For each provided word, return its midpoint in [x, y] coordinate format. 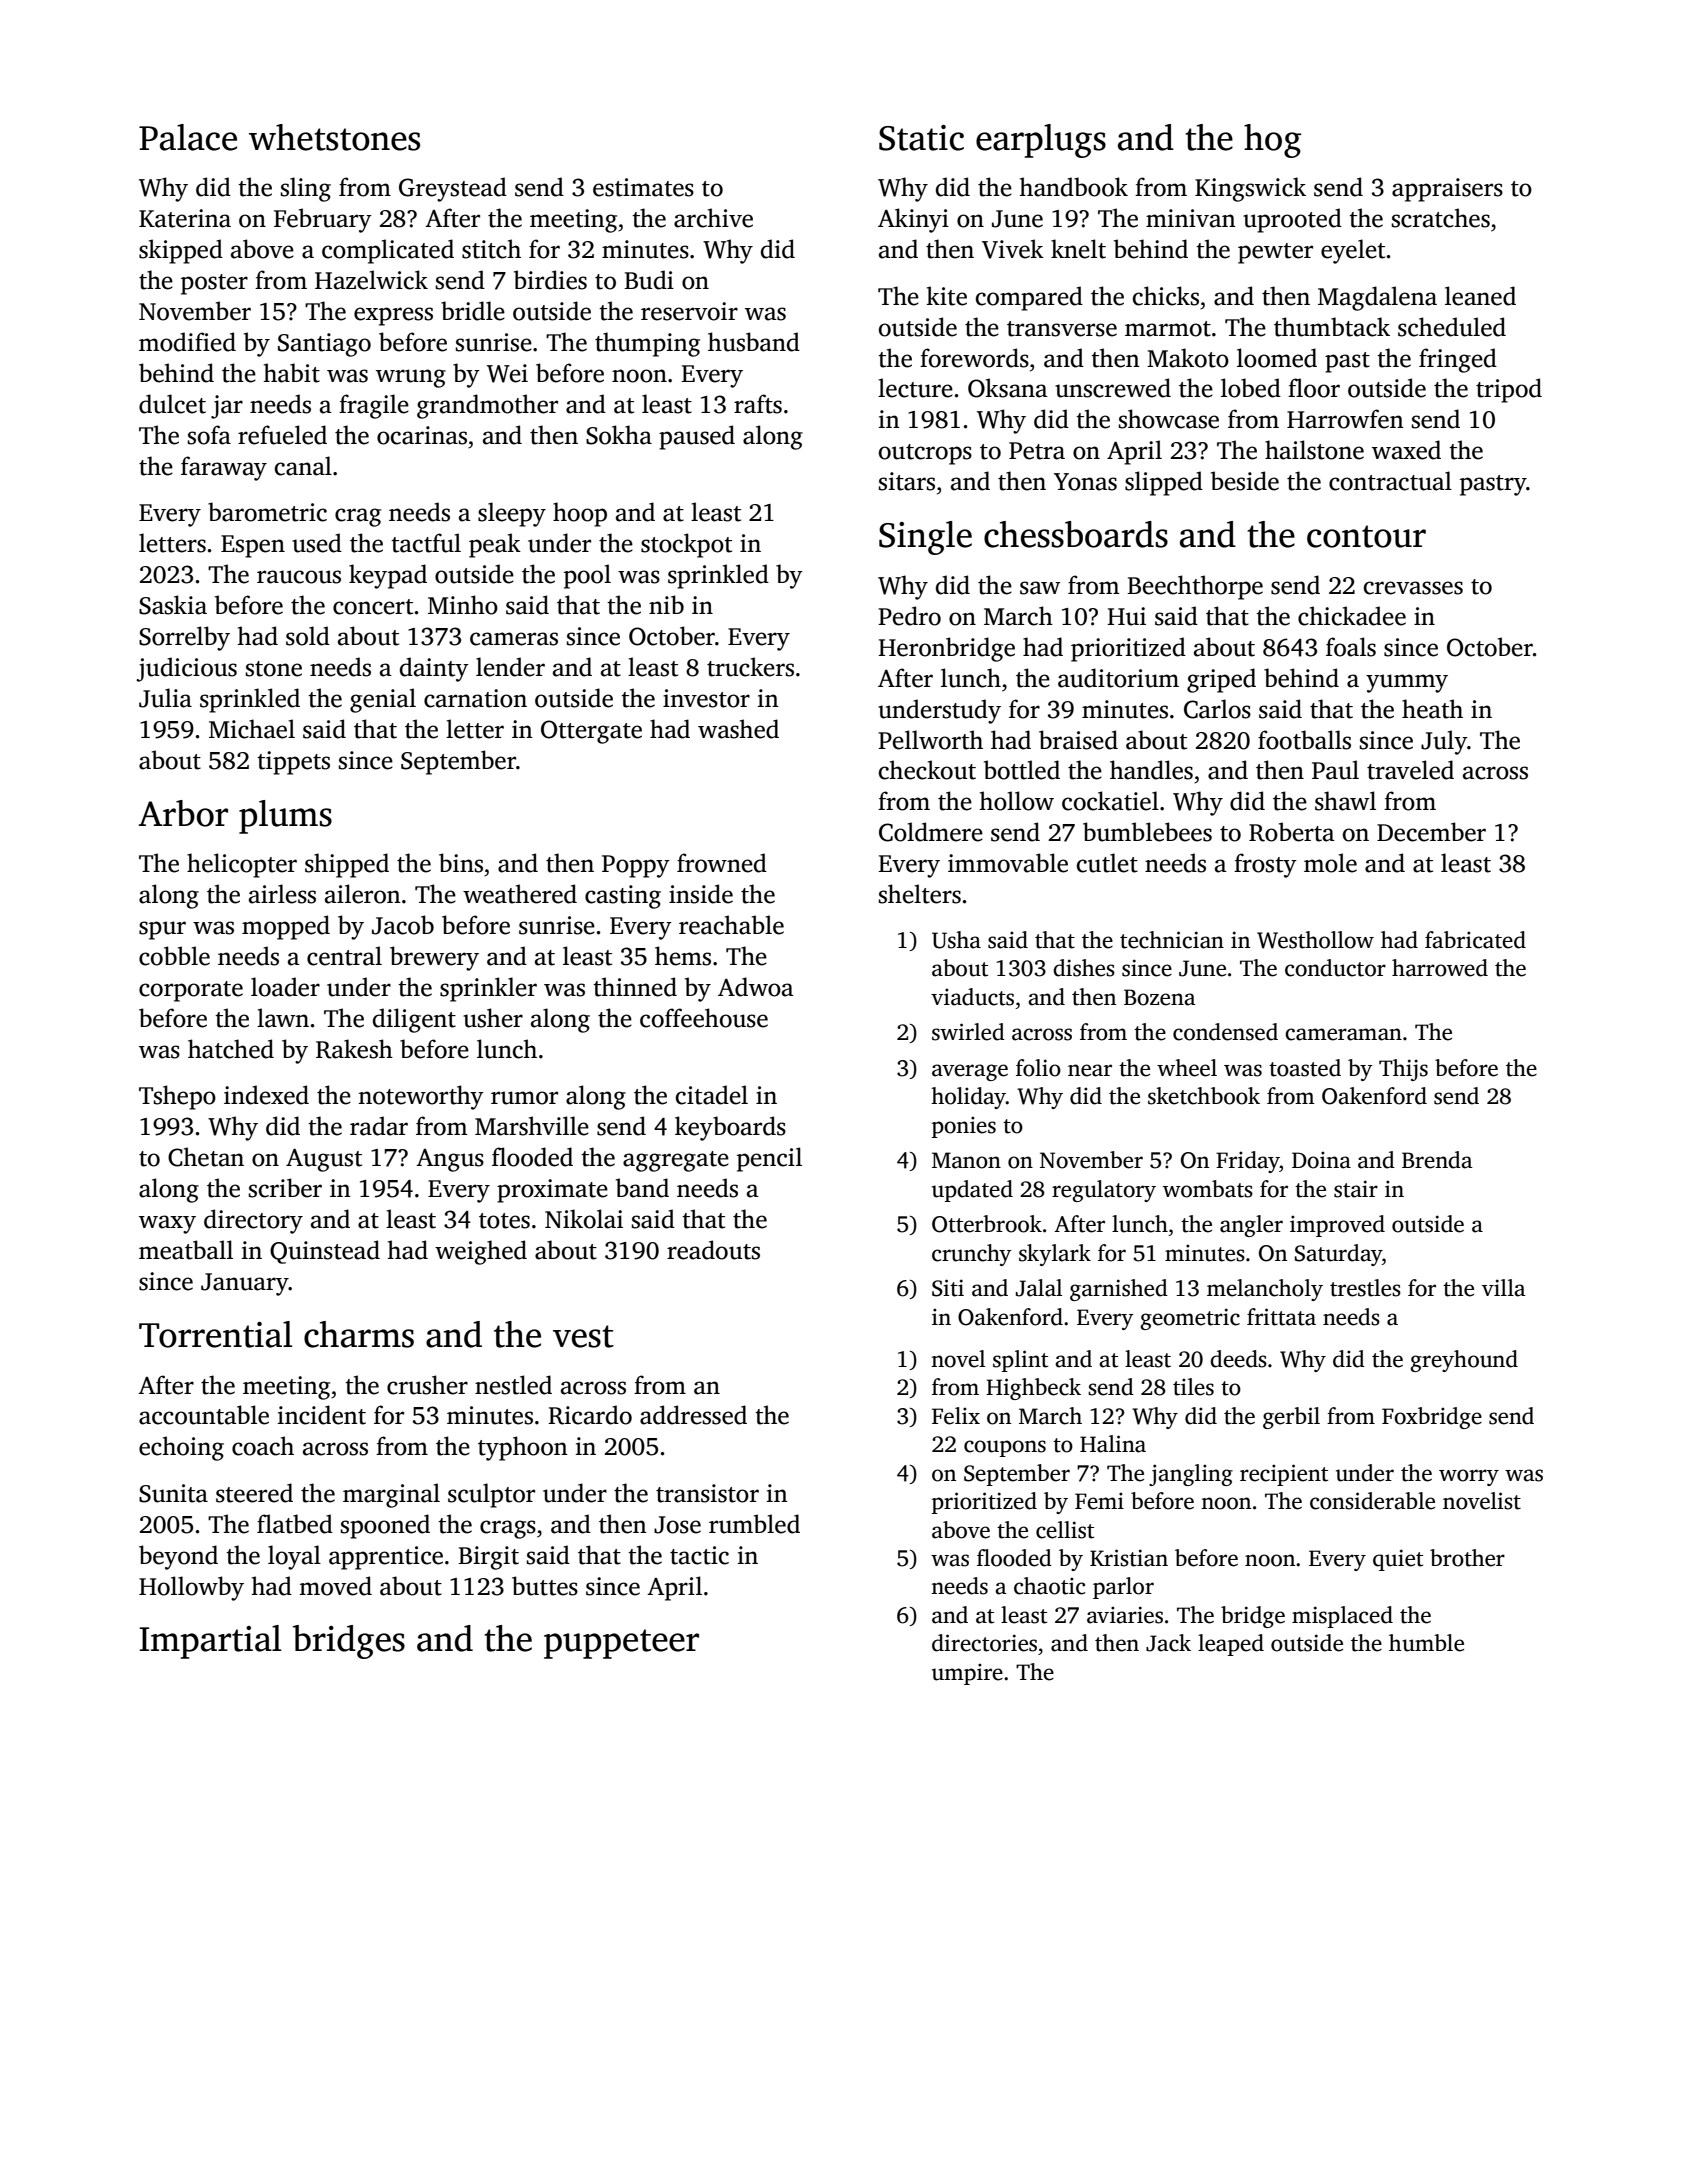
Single [925, 538]
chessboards [1076, 534]
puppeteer [621, 1644]
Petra [1037, 451]
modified [187, 342]
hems [683, 956]
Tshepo [177, 1097]
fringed [1458, 360]
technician [1172, 940]
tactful [426, 543]
